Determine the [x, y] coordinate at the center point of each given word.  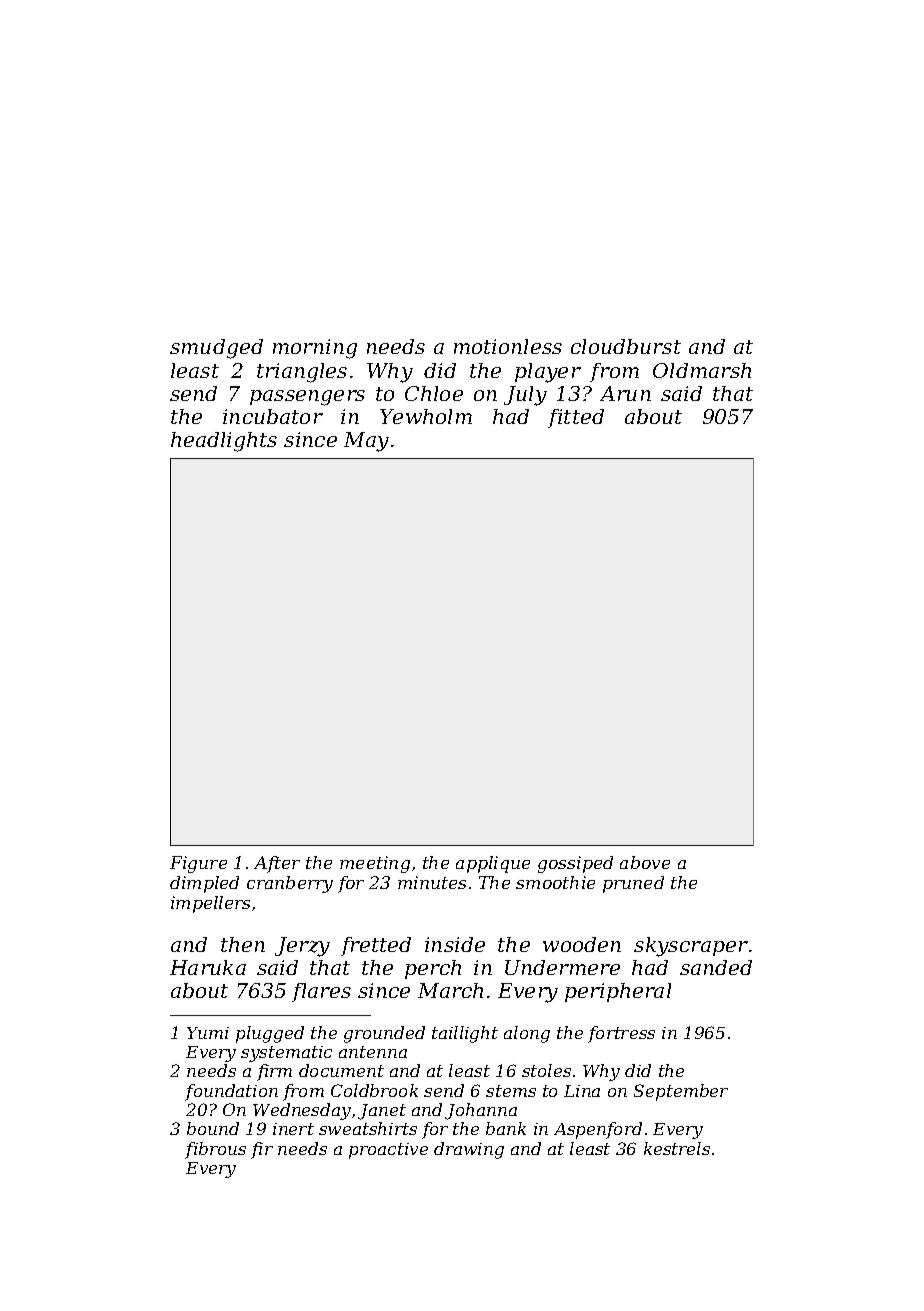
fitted [576, 418]
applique [493, 864]
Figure [198, 864]
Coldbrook [374, 1090]
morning [315, 349]
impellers [210, 904]
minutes [432, 882]
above [645, 862]
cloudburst [626, 346]
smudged [216, 349]
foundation [231, 1092]
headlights [224, 442]
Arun [625, 393]
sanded [716, 967]
